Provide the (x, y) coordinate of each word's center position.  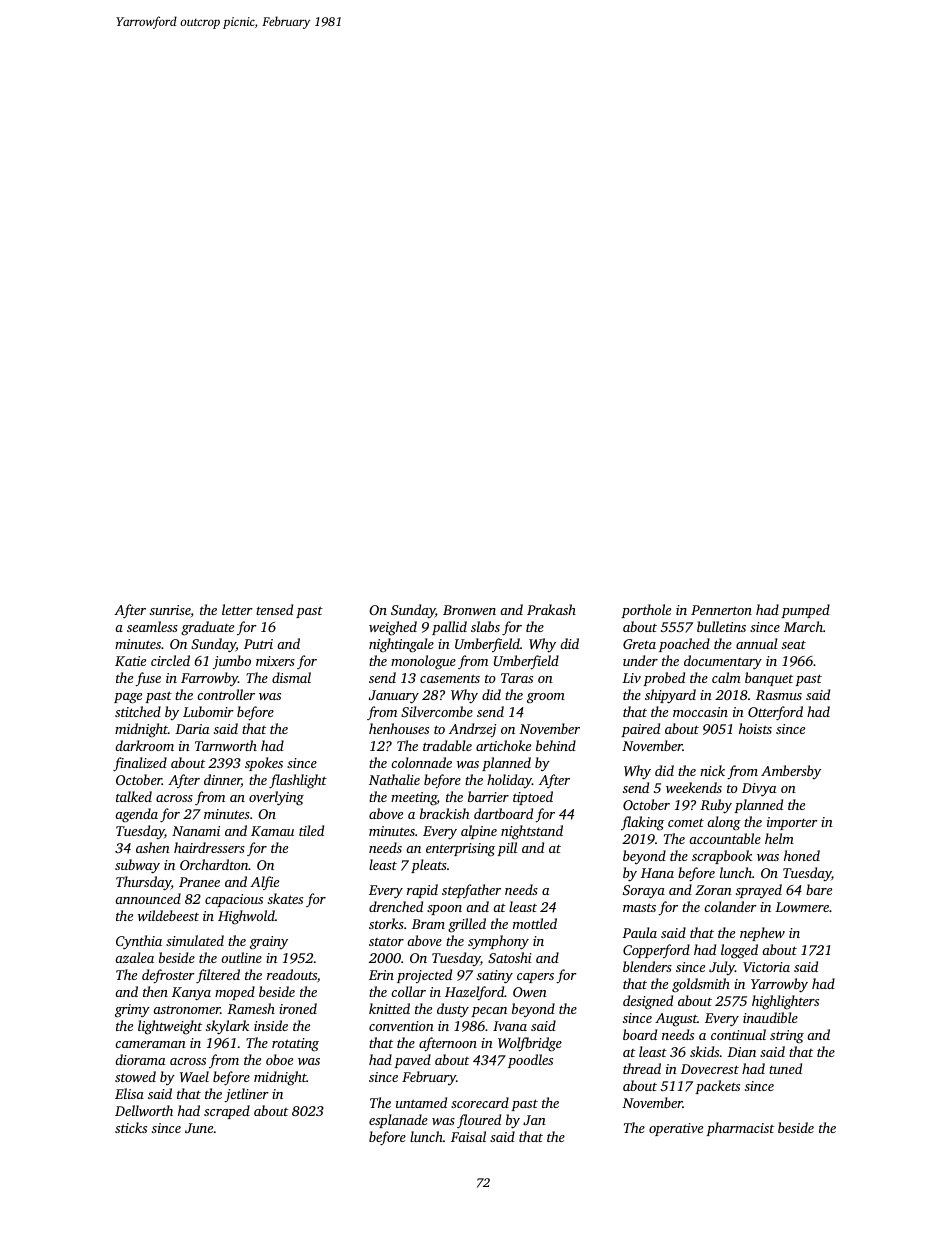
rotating (295, 1045)
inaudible (770, 1017)
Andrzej (472, 730)
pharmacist (740, 1129)
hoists (755, 728)
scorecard (480, 1102)
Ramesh (251, 1008)
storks (386, 923)
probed (664, 679)
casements (450, 678)
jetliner (246, 1095)
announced (148, 898)
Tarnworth (226, 745)
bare (819, 889)
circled (170, 660)
